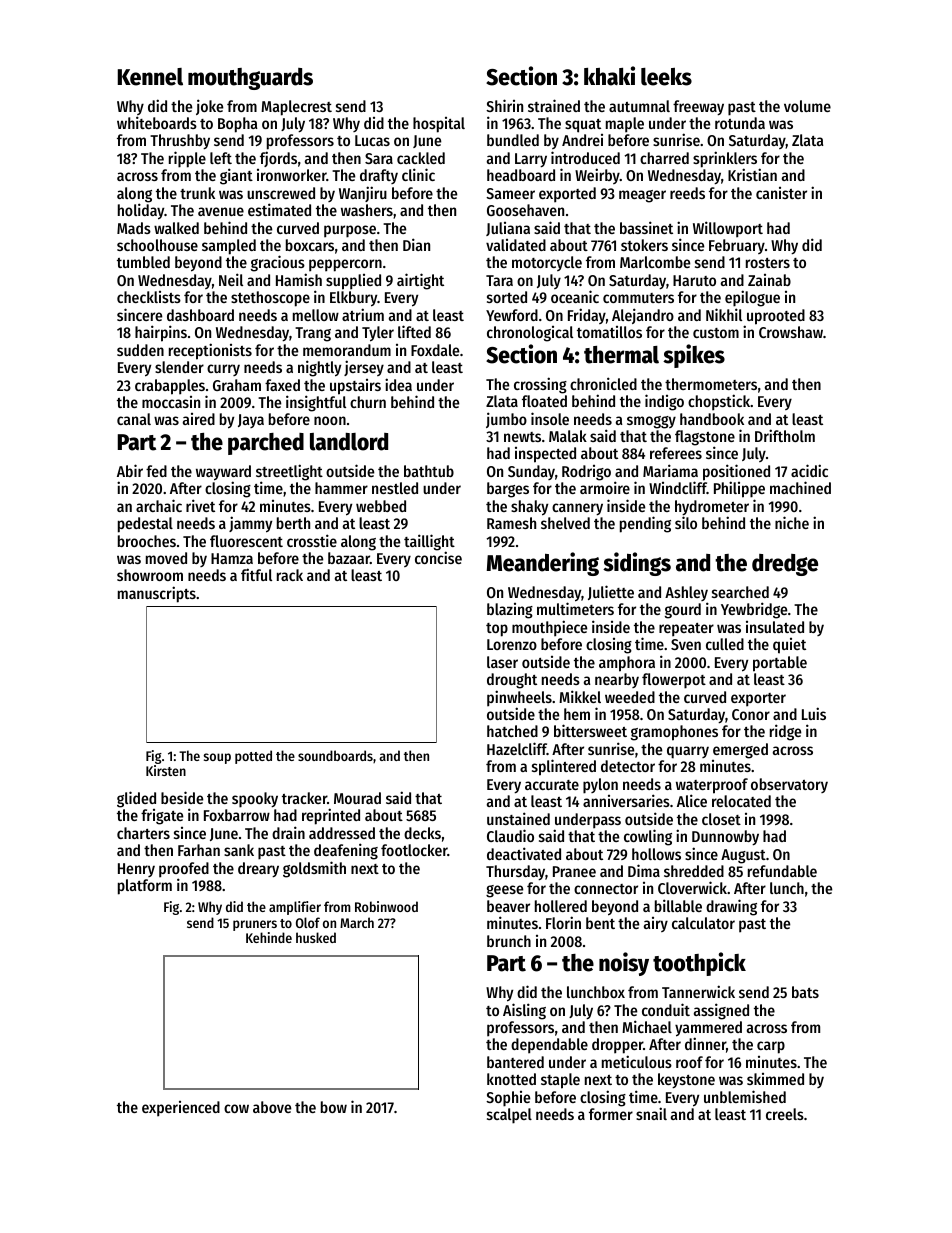  I want to click on hollows, so click(656, 854).
